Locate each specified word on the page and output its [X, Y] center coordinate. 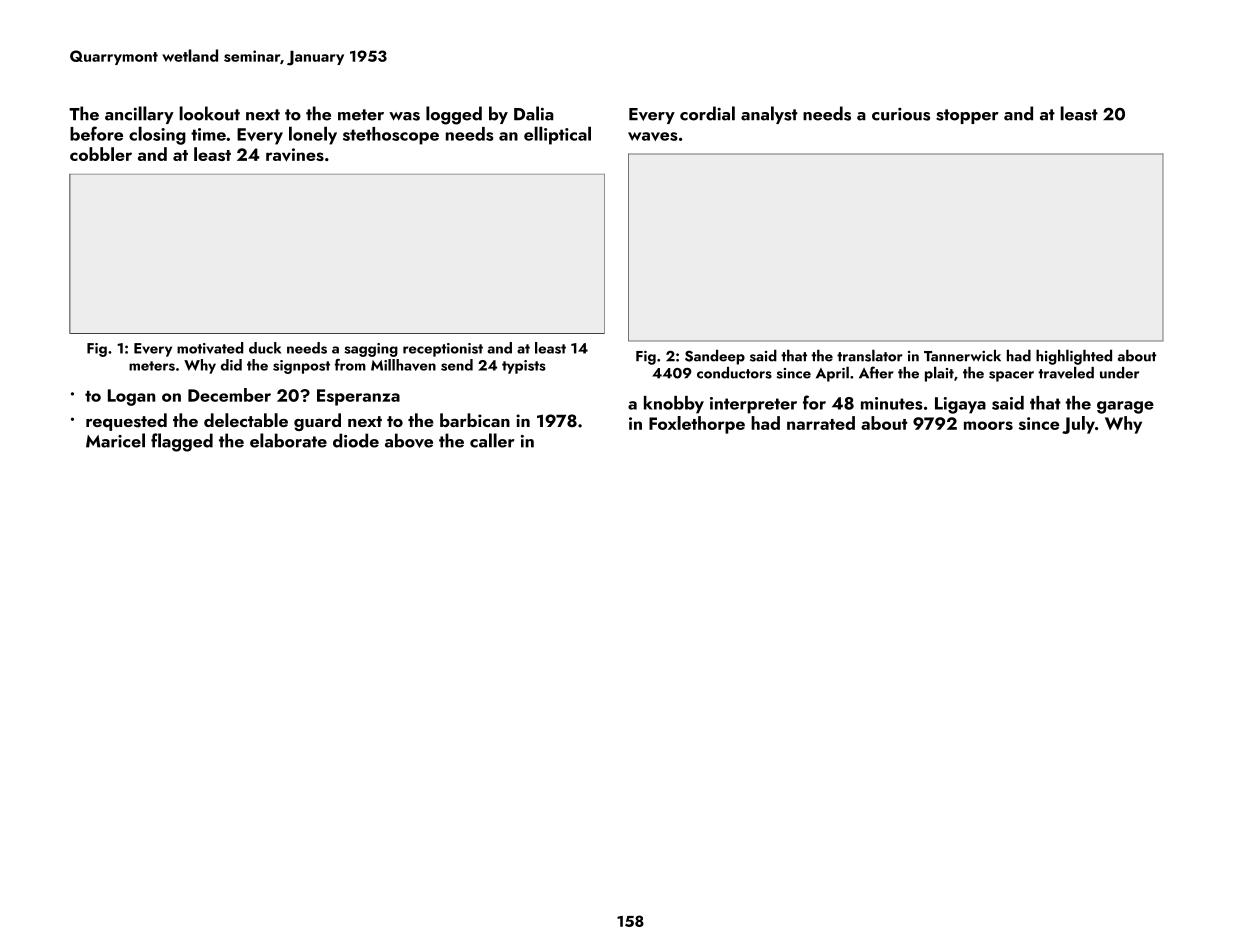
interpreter [753, 405]
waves [653, 136]
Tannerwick [962, 356]
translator [869, 355]
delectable [246, 420]
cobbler [101, 154]
